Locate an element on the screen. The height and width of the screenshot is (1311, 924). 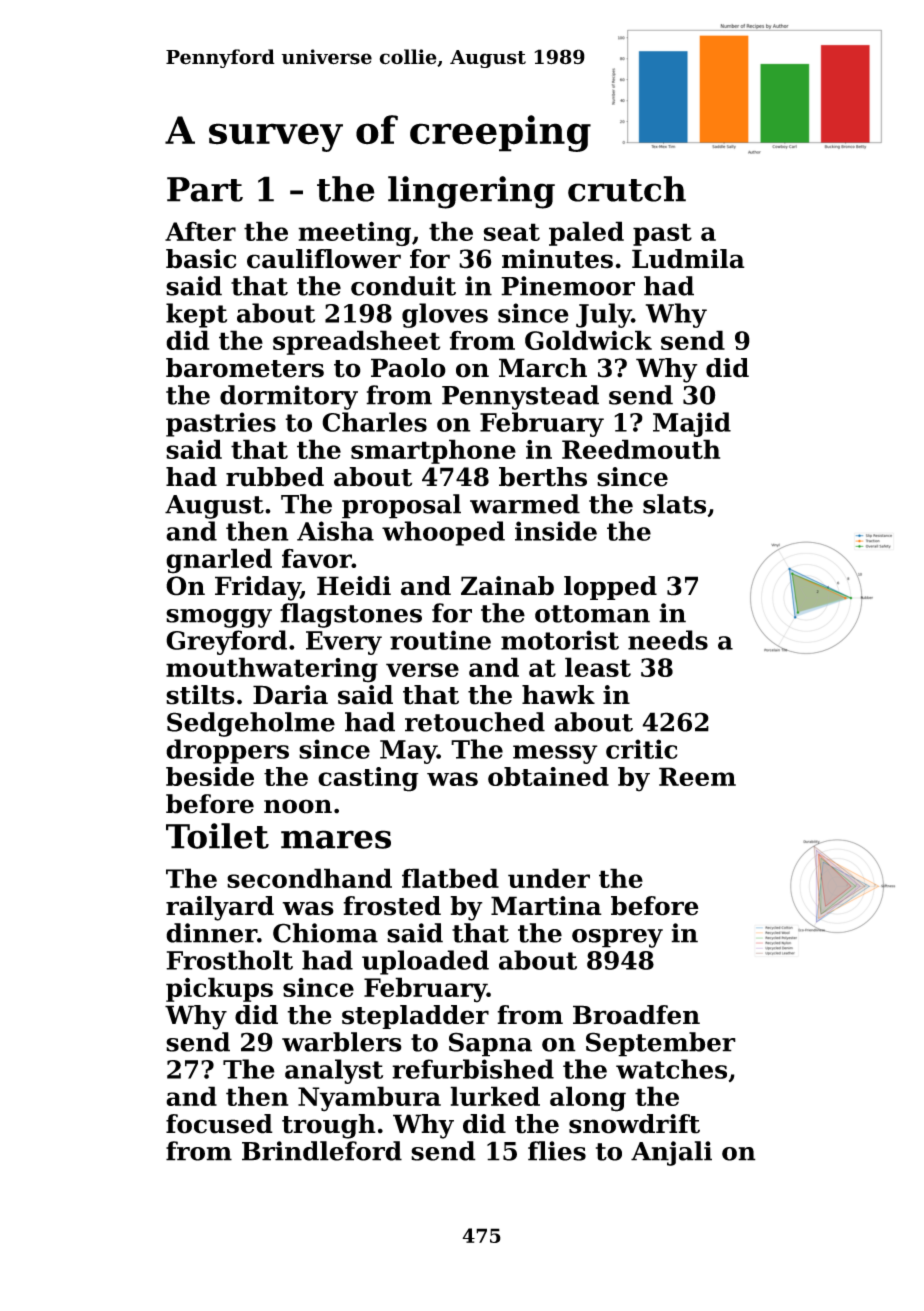
trough is located at coordinates (329, 1126).
